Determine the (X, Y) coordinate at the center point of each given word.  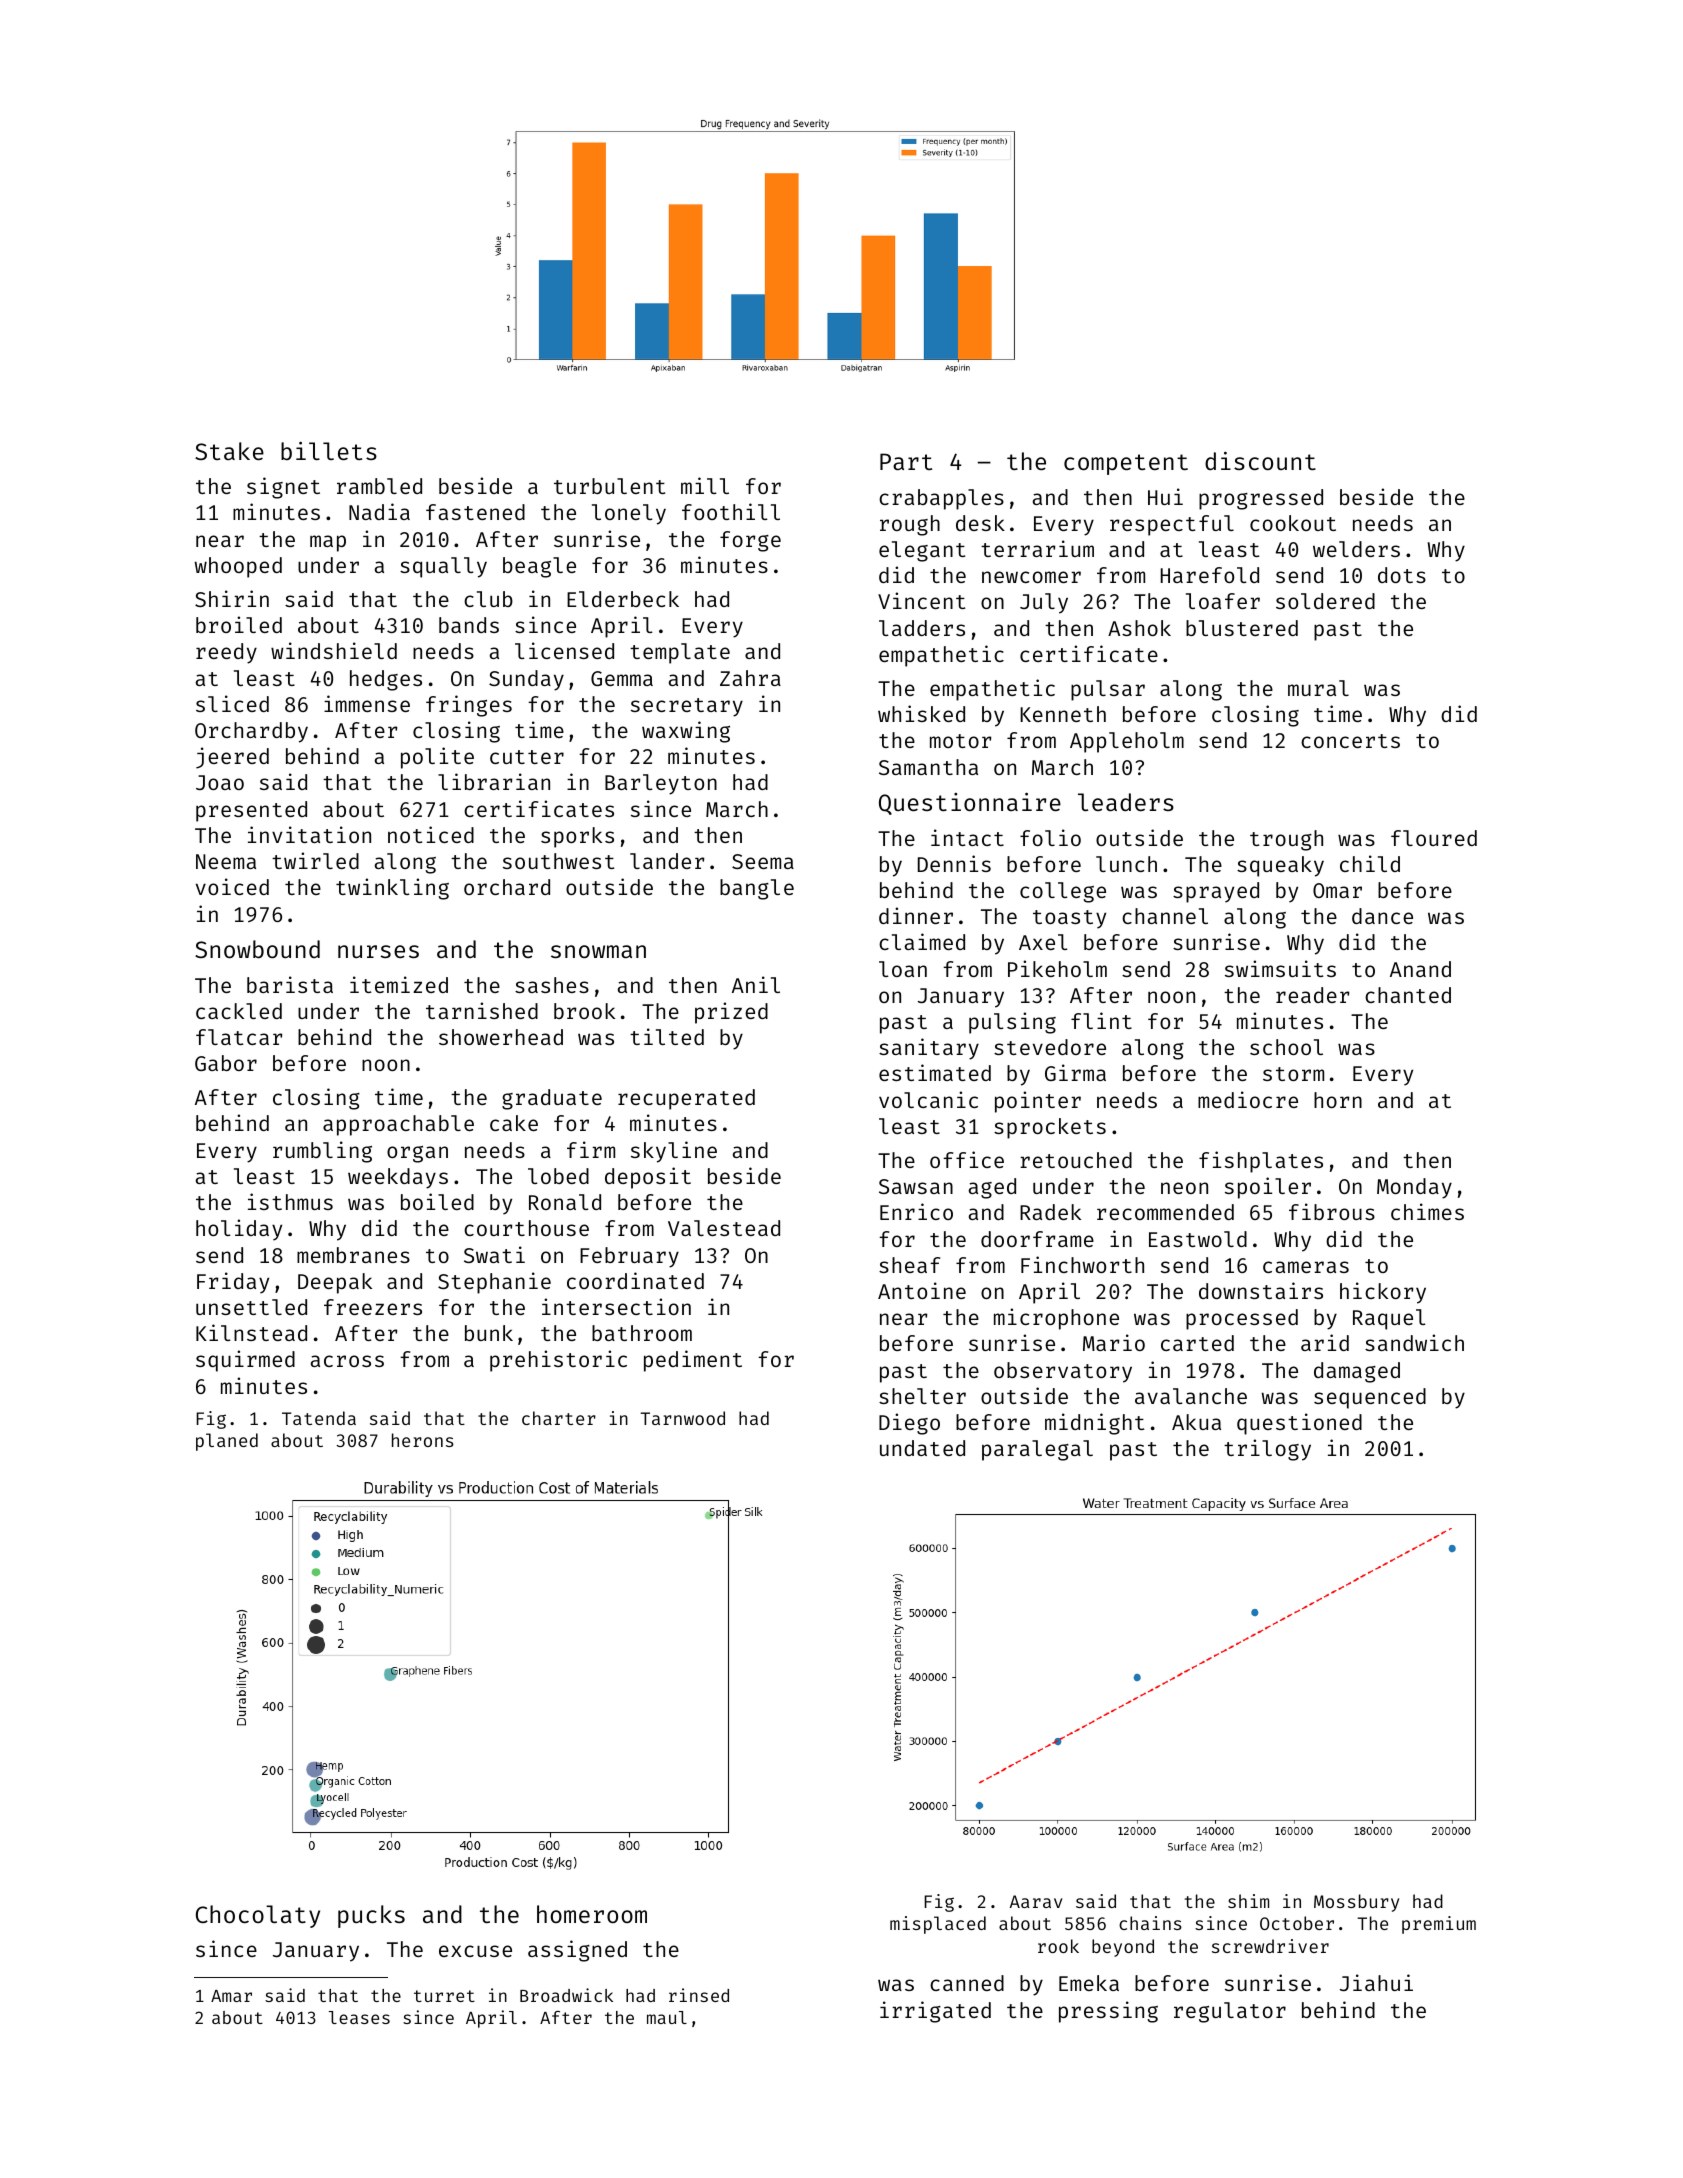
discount (1260, 461)
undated (922, 1448)
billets (329, 451)
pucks (371, 1916)
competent (1126, 464)
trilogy (1267, 1450)
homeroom (592, 1914)
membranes (353, 1255)
